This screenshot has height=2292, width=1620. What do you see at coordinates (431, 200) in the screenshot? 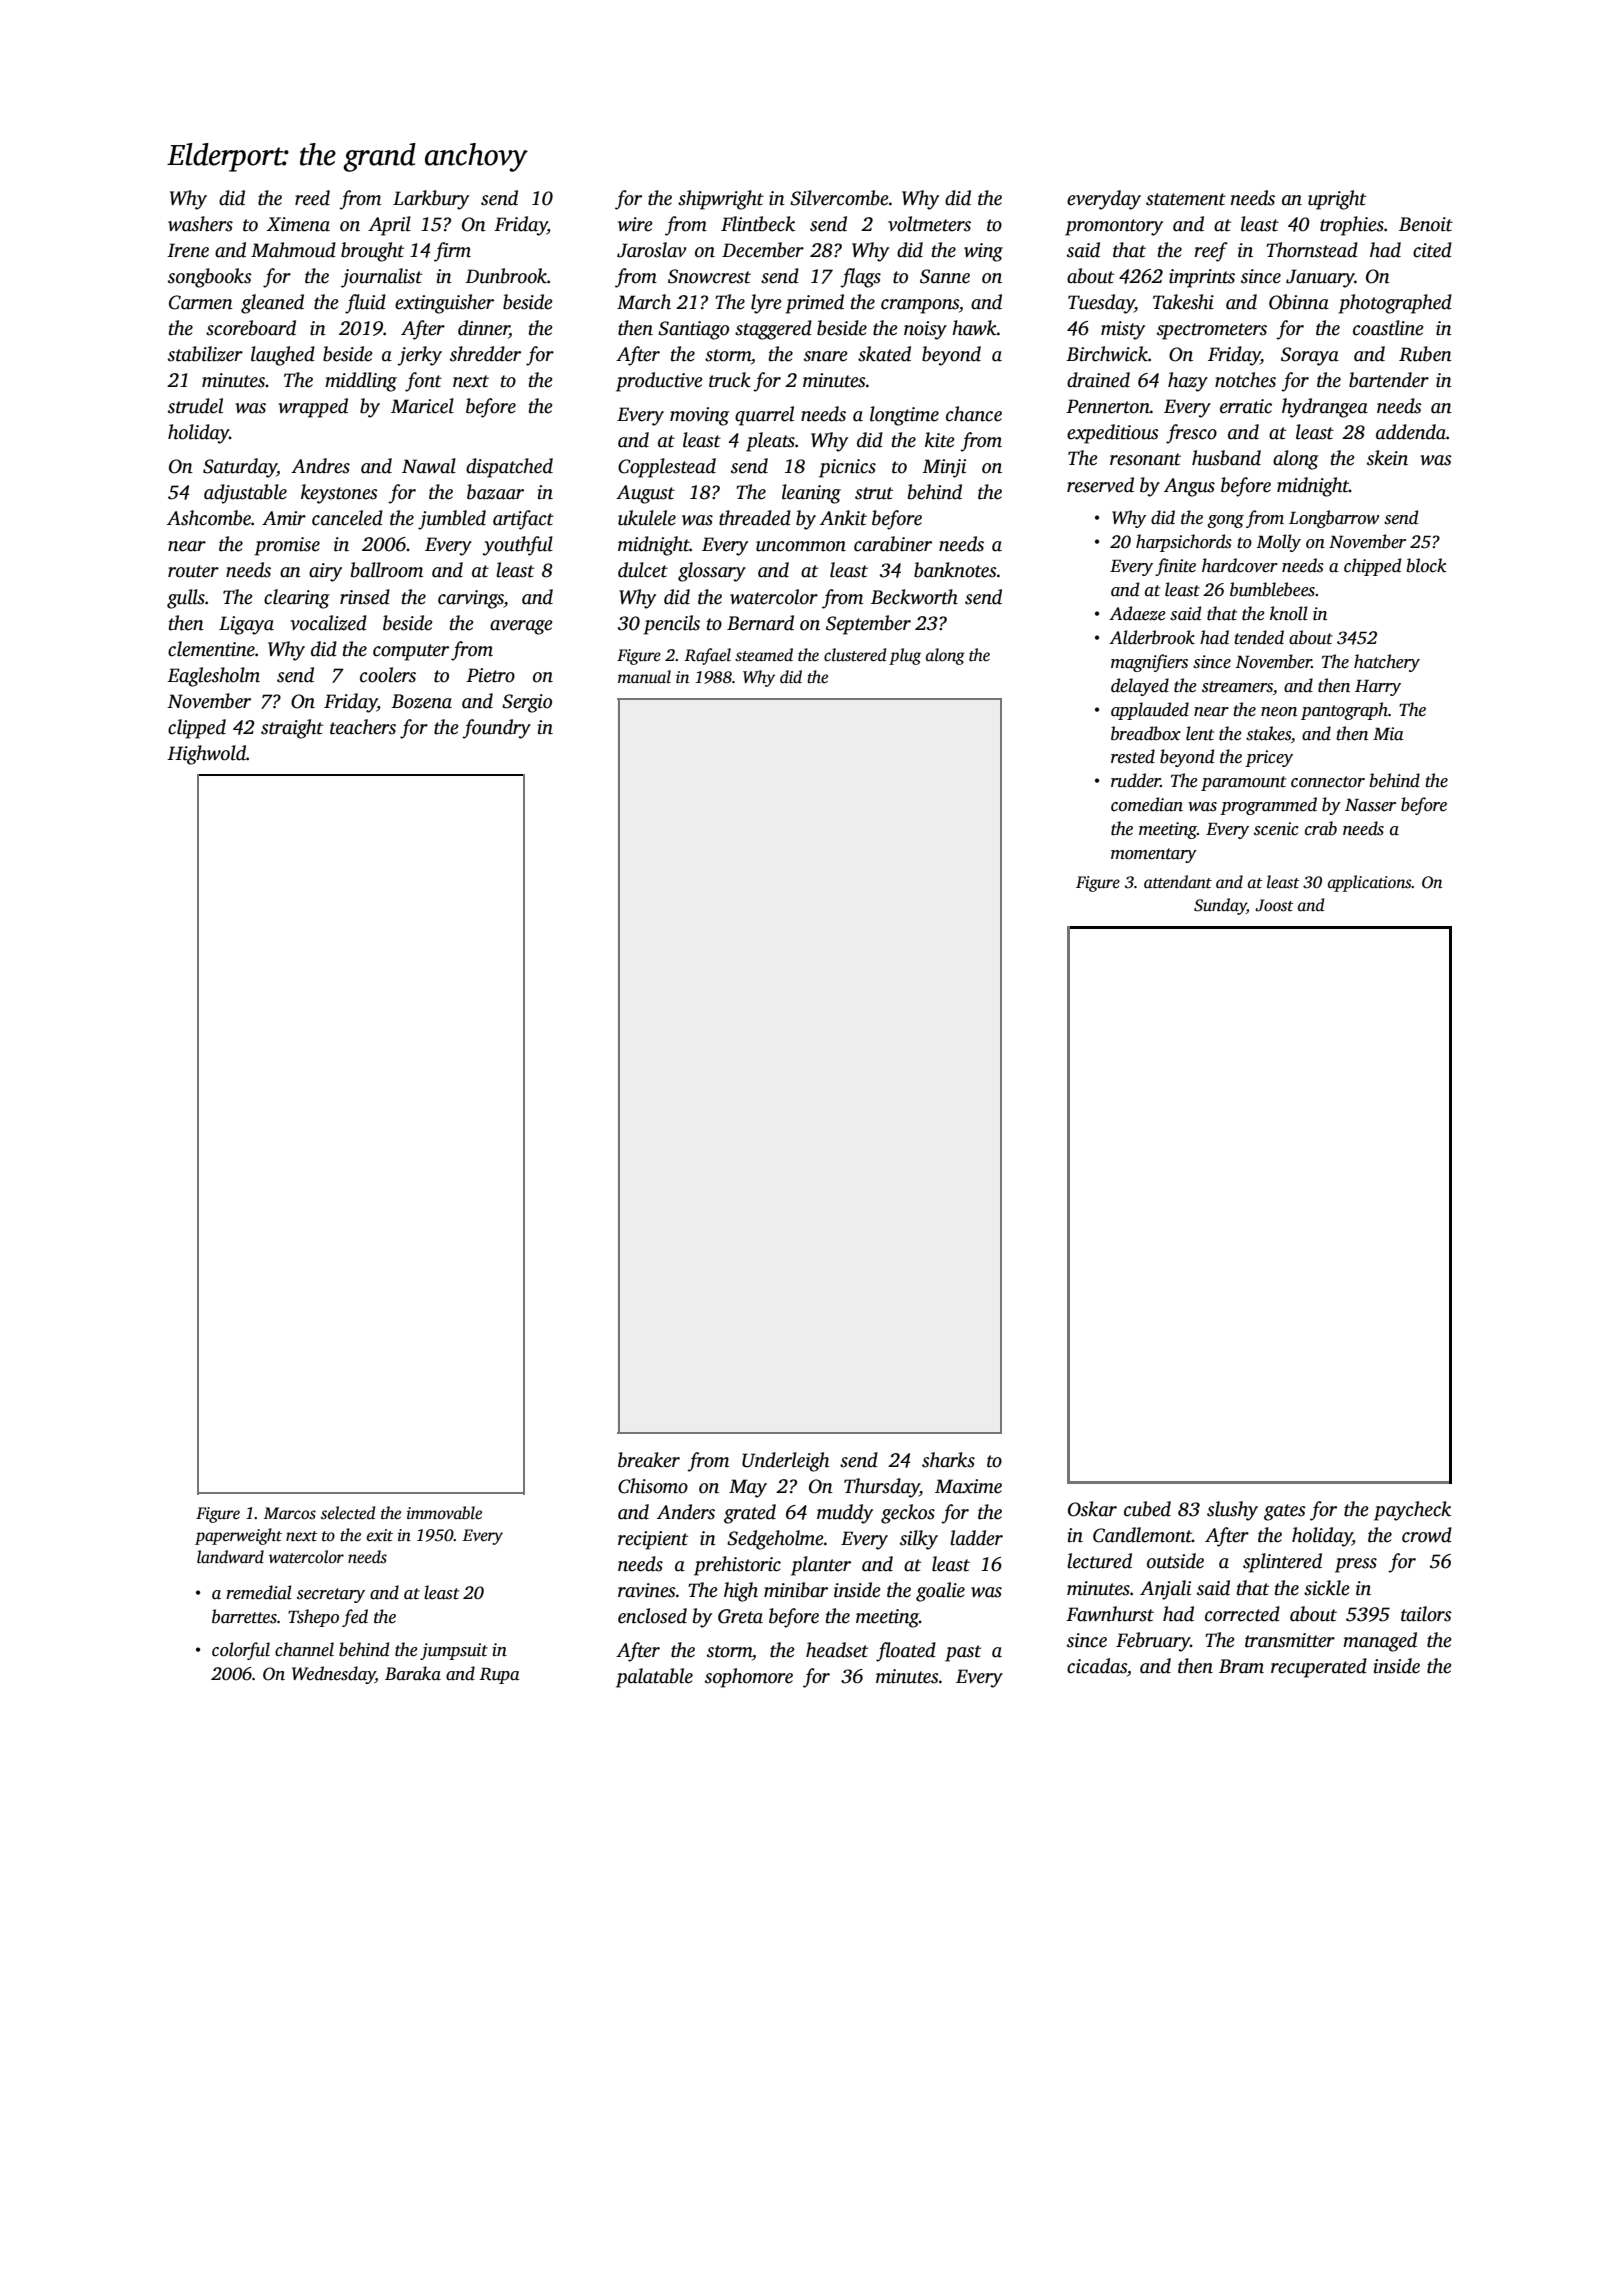
I see `Larkbury` at bounding box center [431, 200].
